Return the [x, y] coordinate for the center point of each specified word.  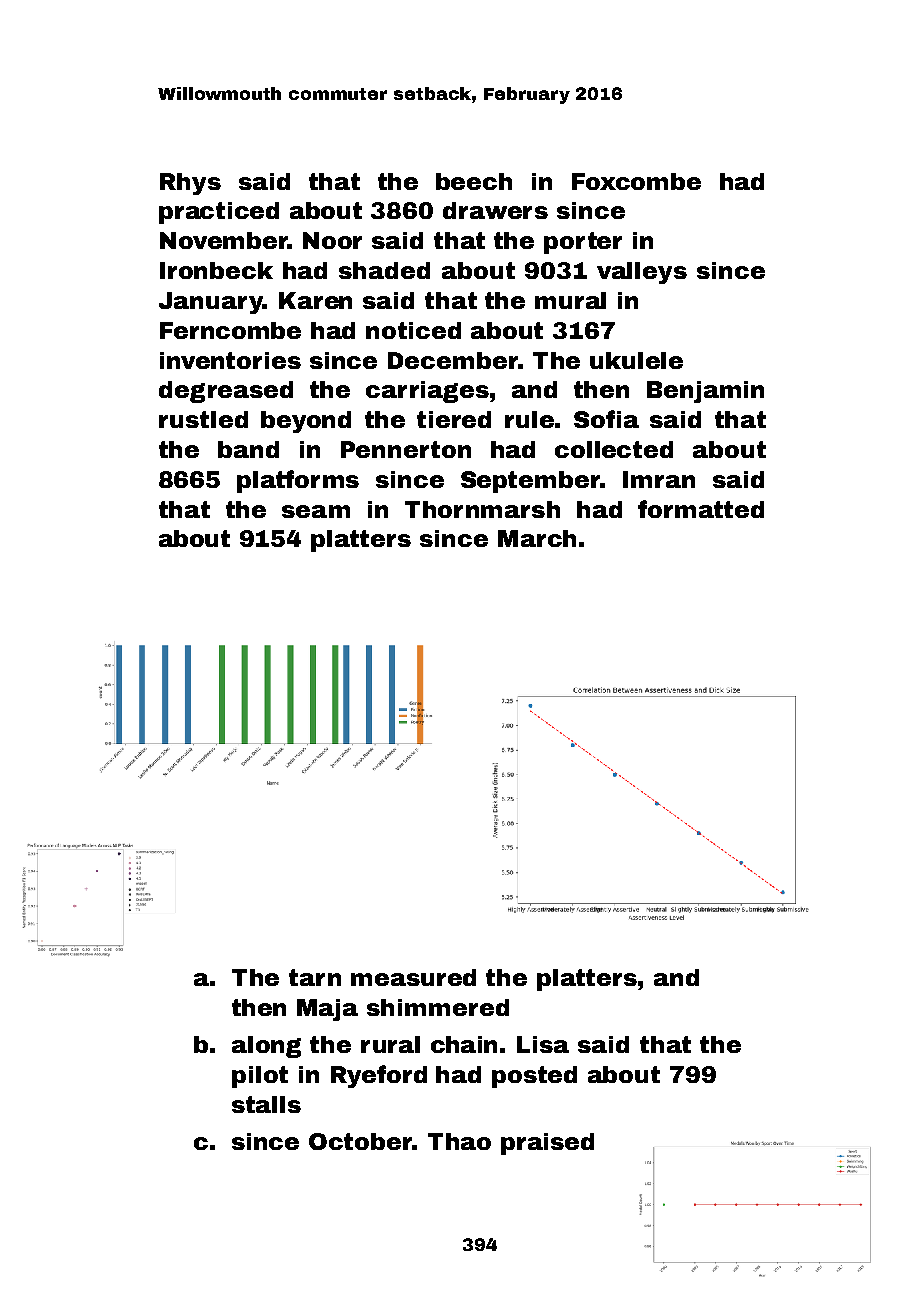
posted [534, 1077]
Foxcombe [636, 181]
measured [413, 977]
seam [316, 511]
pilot [260, 1077]
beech [474, 181]
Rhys [190, 184]
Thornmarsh [482, 509]
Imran [659, 479]
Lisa [543, 1044]
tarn [315, 977]
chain [464, 1044]
